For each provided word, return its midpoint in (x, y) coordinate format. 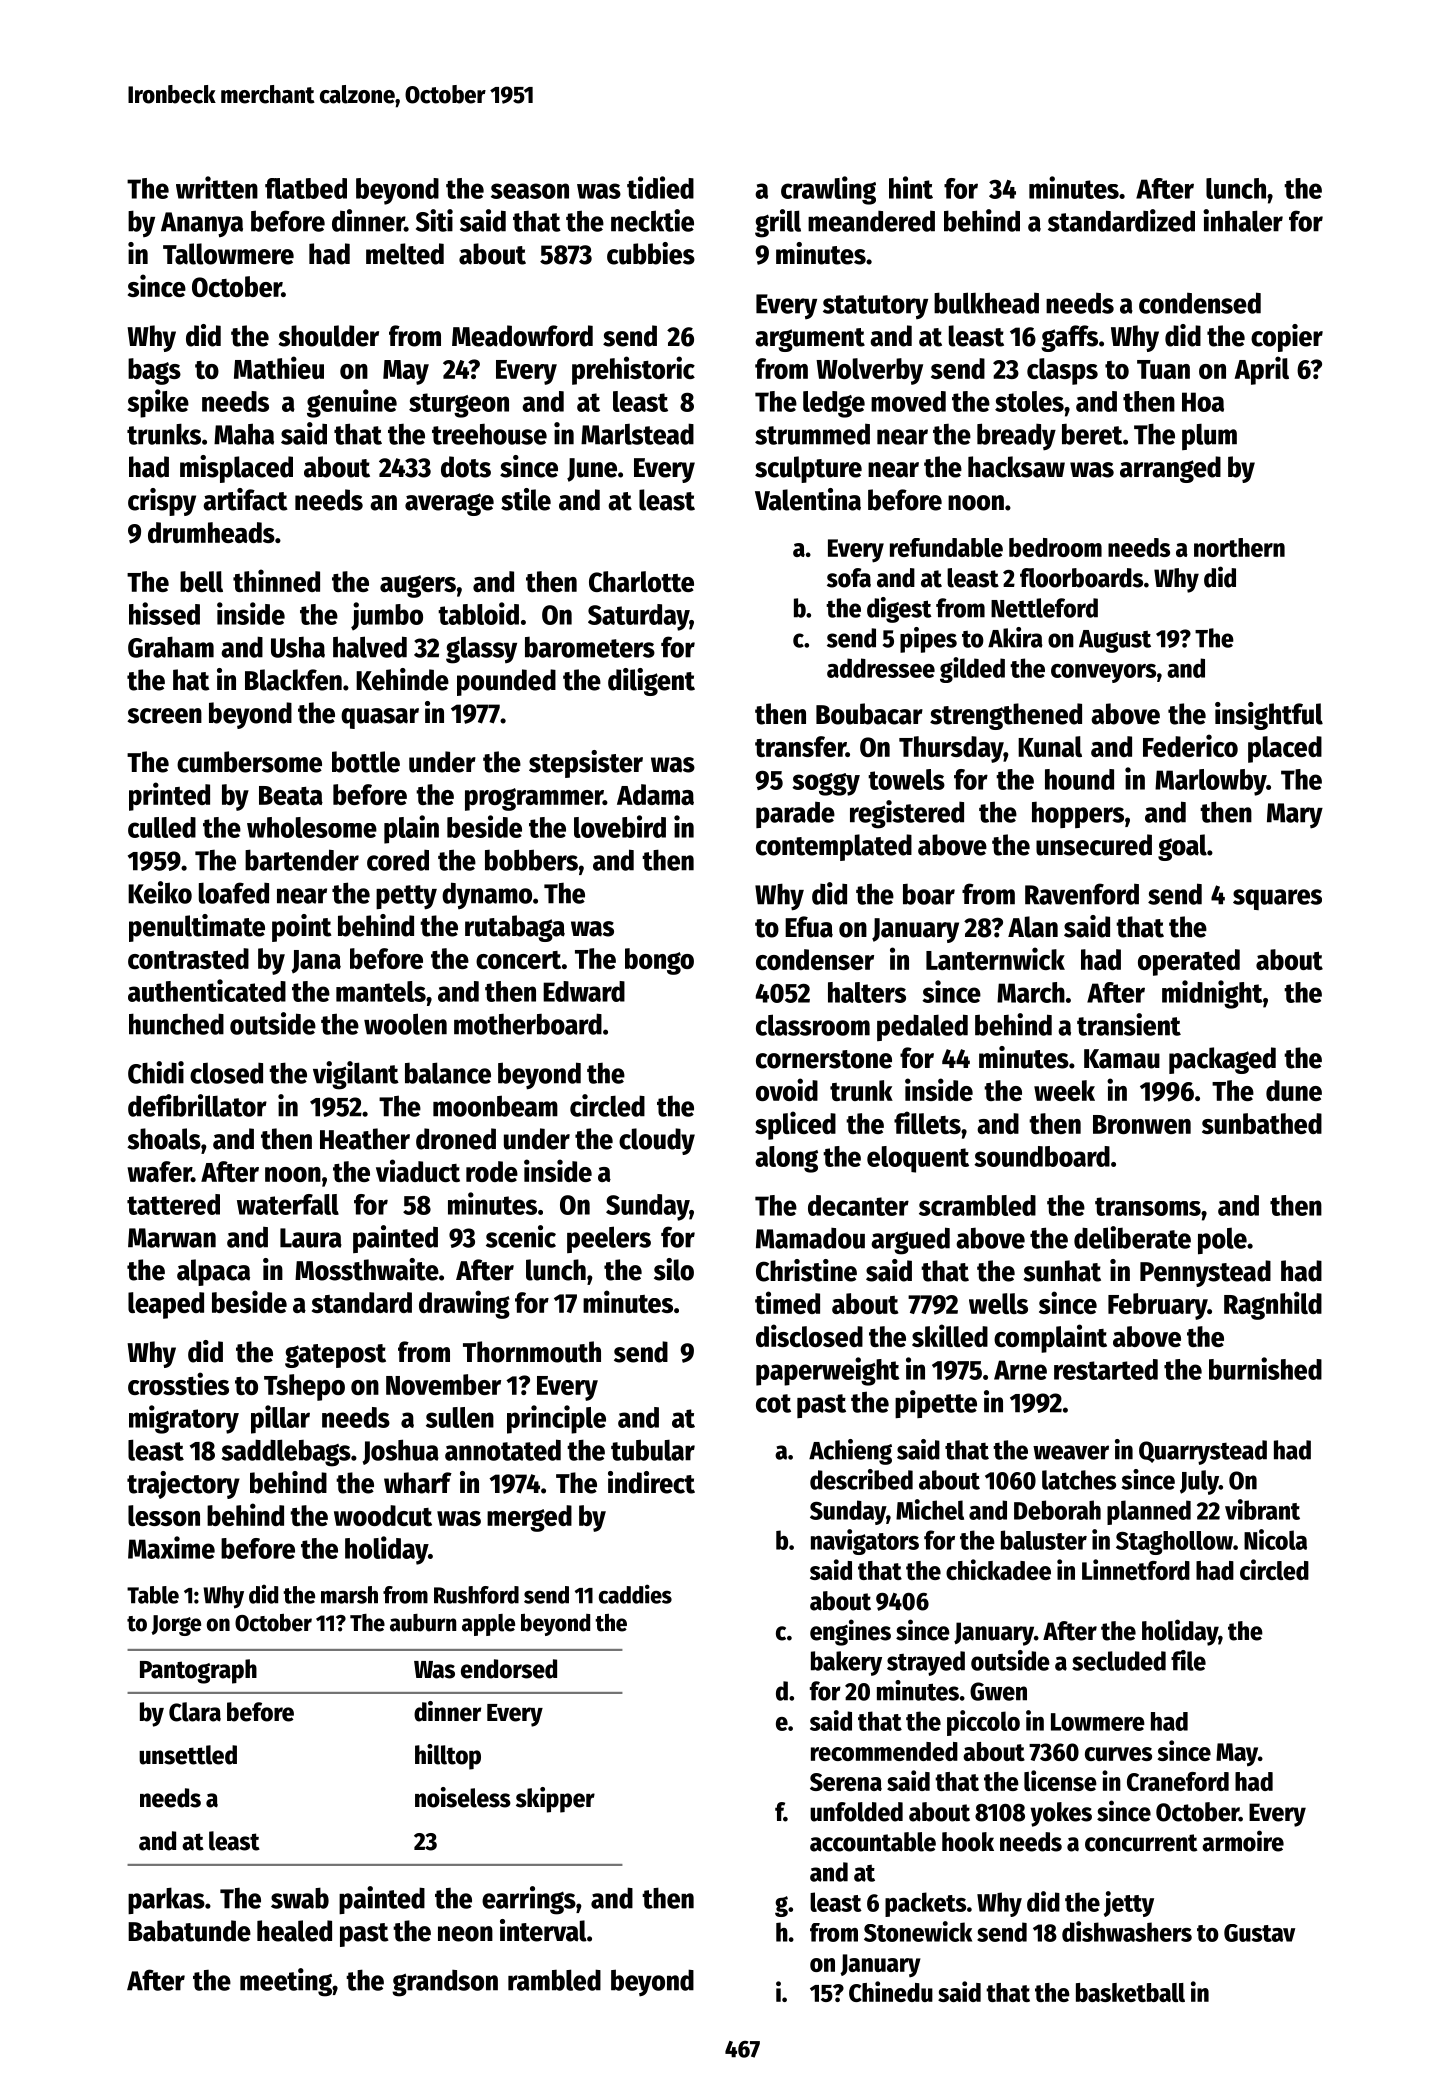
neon (465, 1934)
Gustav (1259, 1933)
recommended (884, 1751)
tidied (660, 187)
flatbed (306, 188)
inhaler (1243, 220)
